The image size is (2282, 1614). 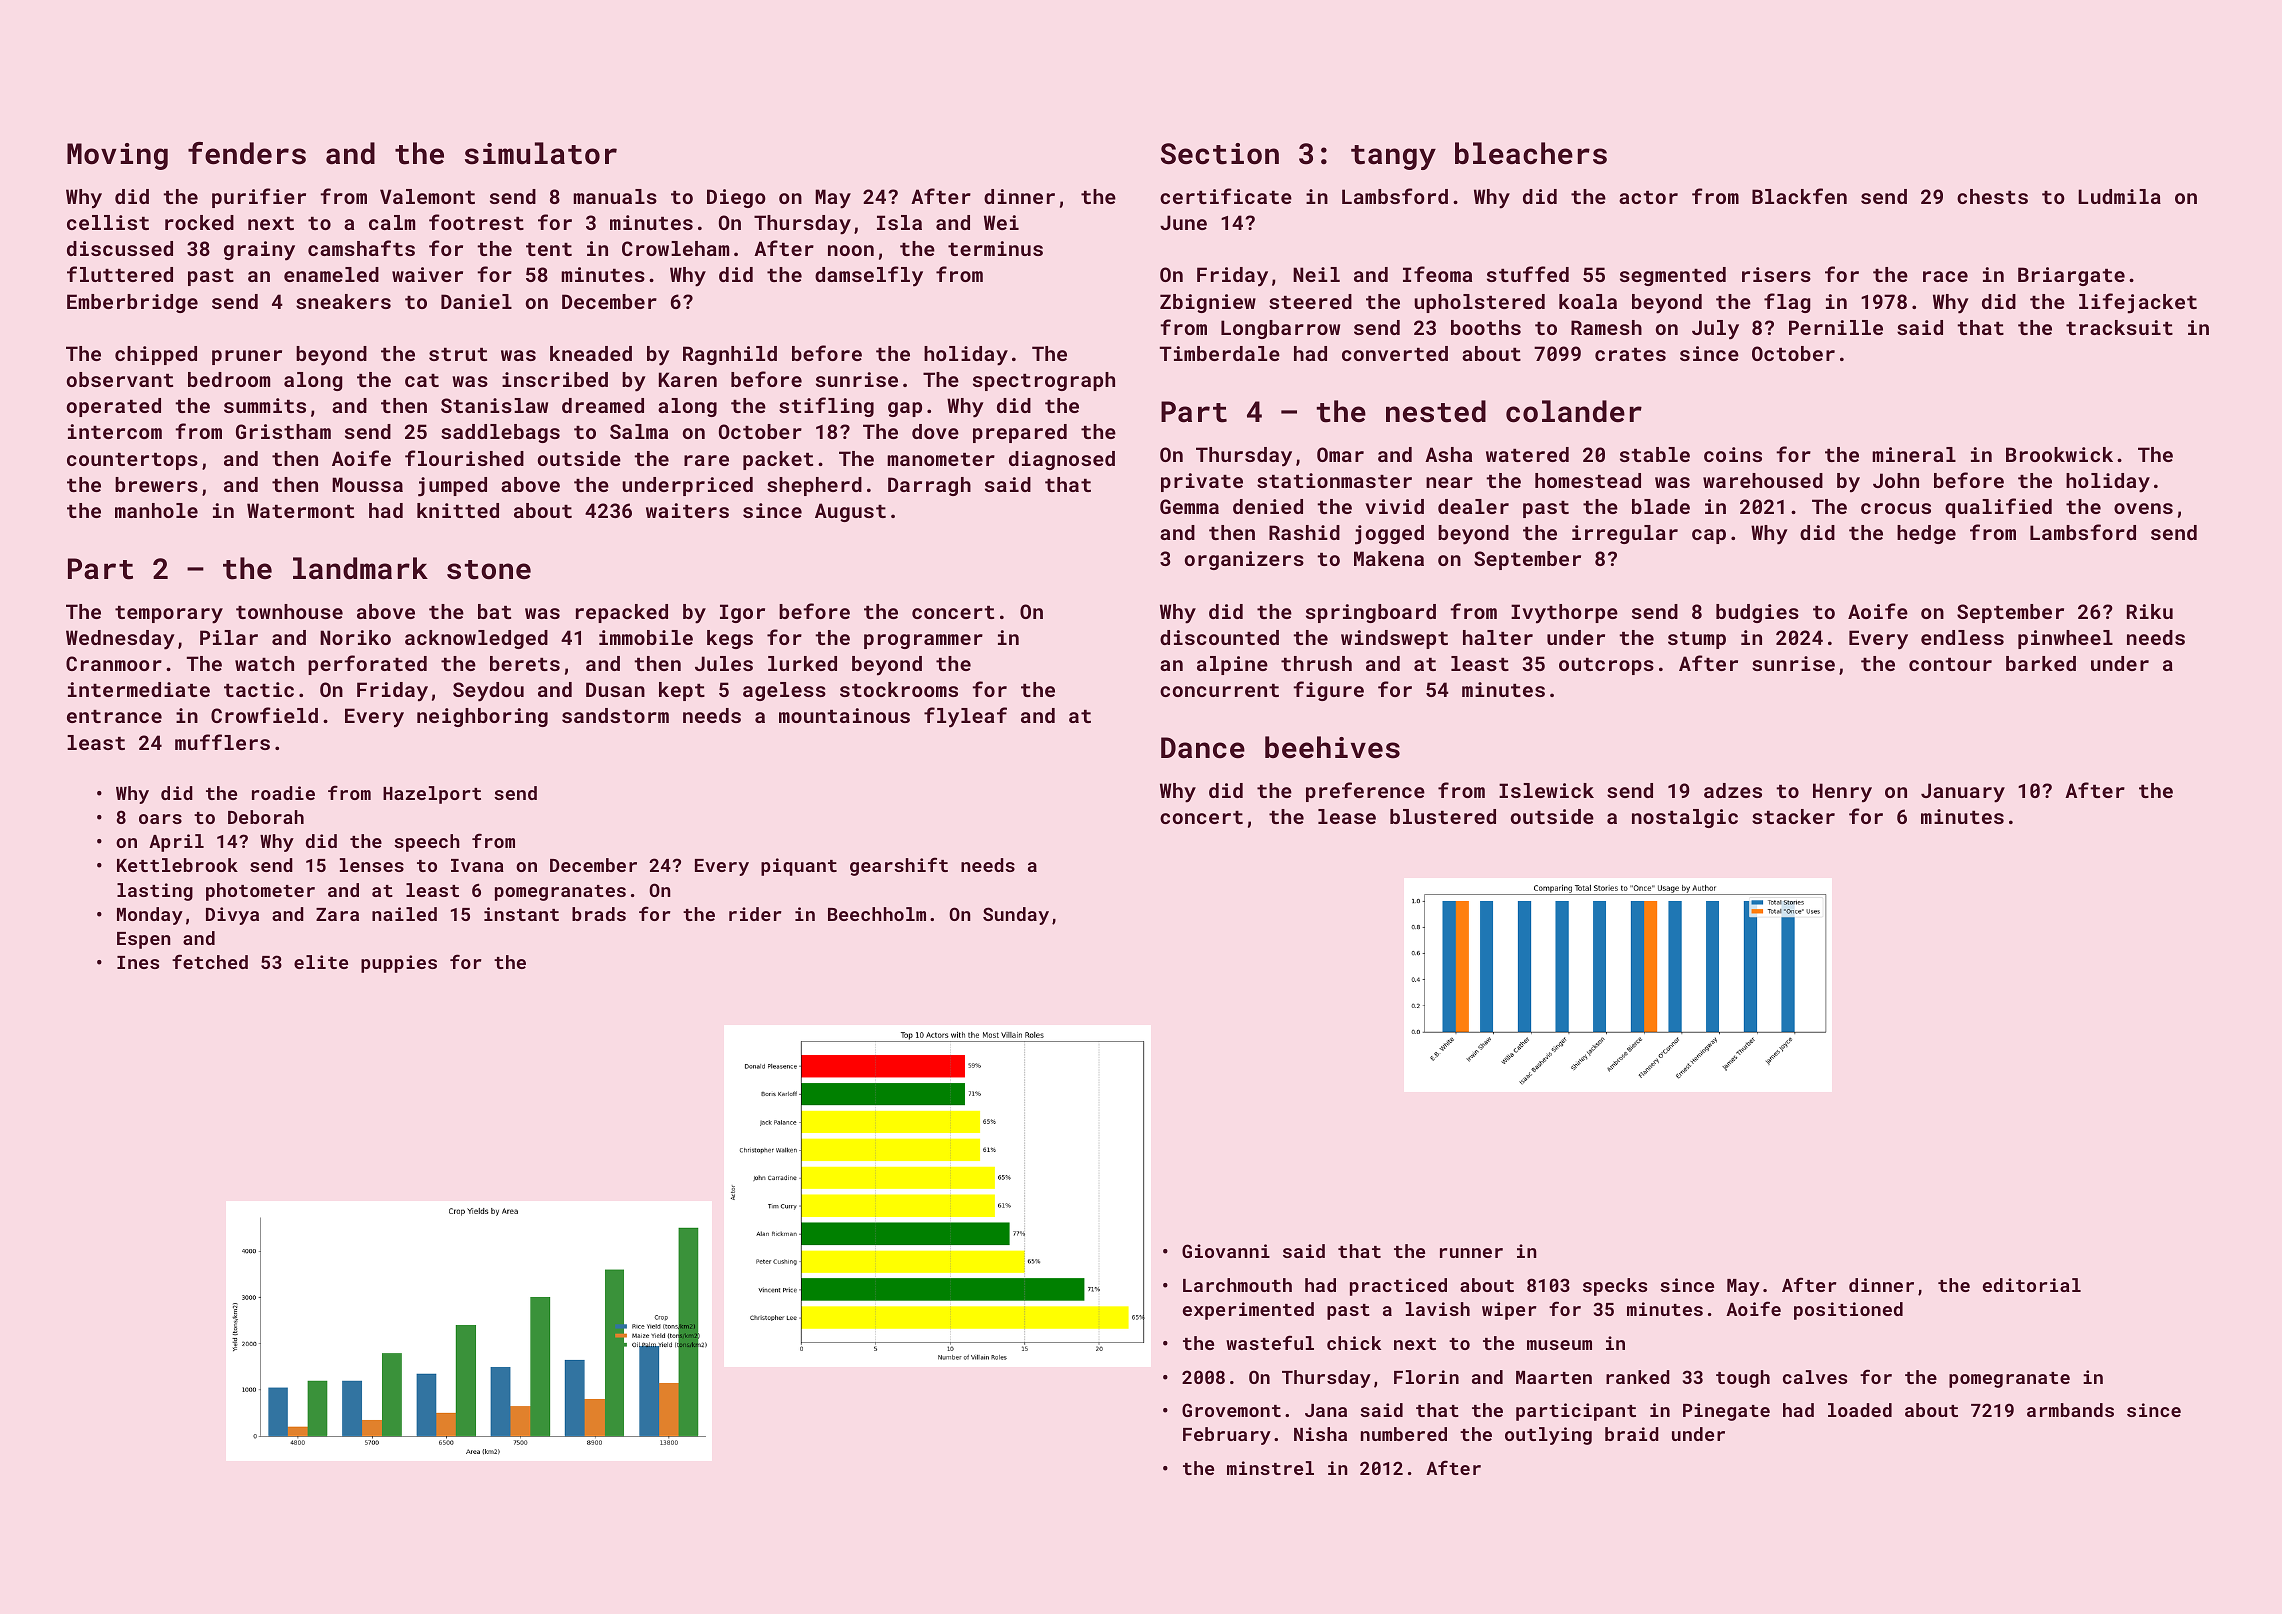 What do you see at coordinates (1226, 1251) in the page?
I see `Giovanni` at bounding box center [1226, 1251].
